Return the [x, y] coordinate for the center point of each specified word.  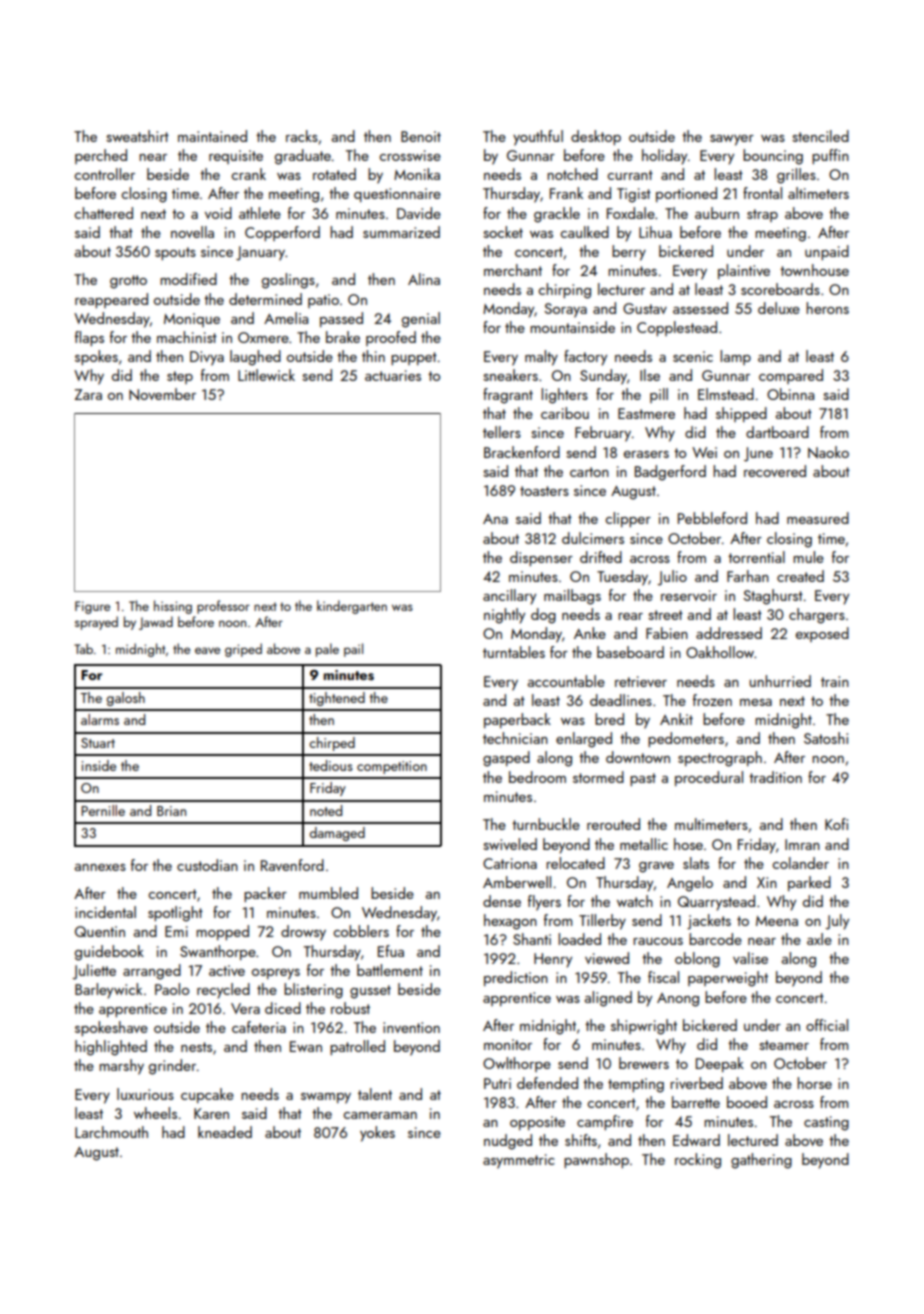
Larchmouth [111, 1132]
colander [800, 863]
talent [375, 1094]
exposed [822, 634]
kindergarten [352, 607]
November [162, 394]
